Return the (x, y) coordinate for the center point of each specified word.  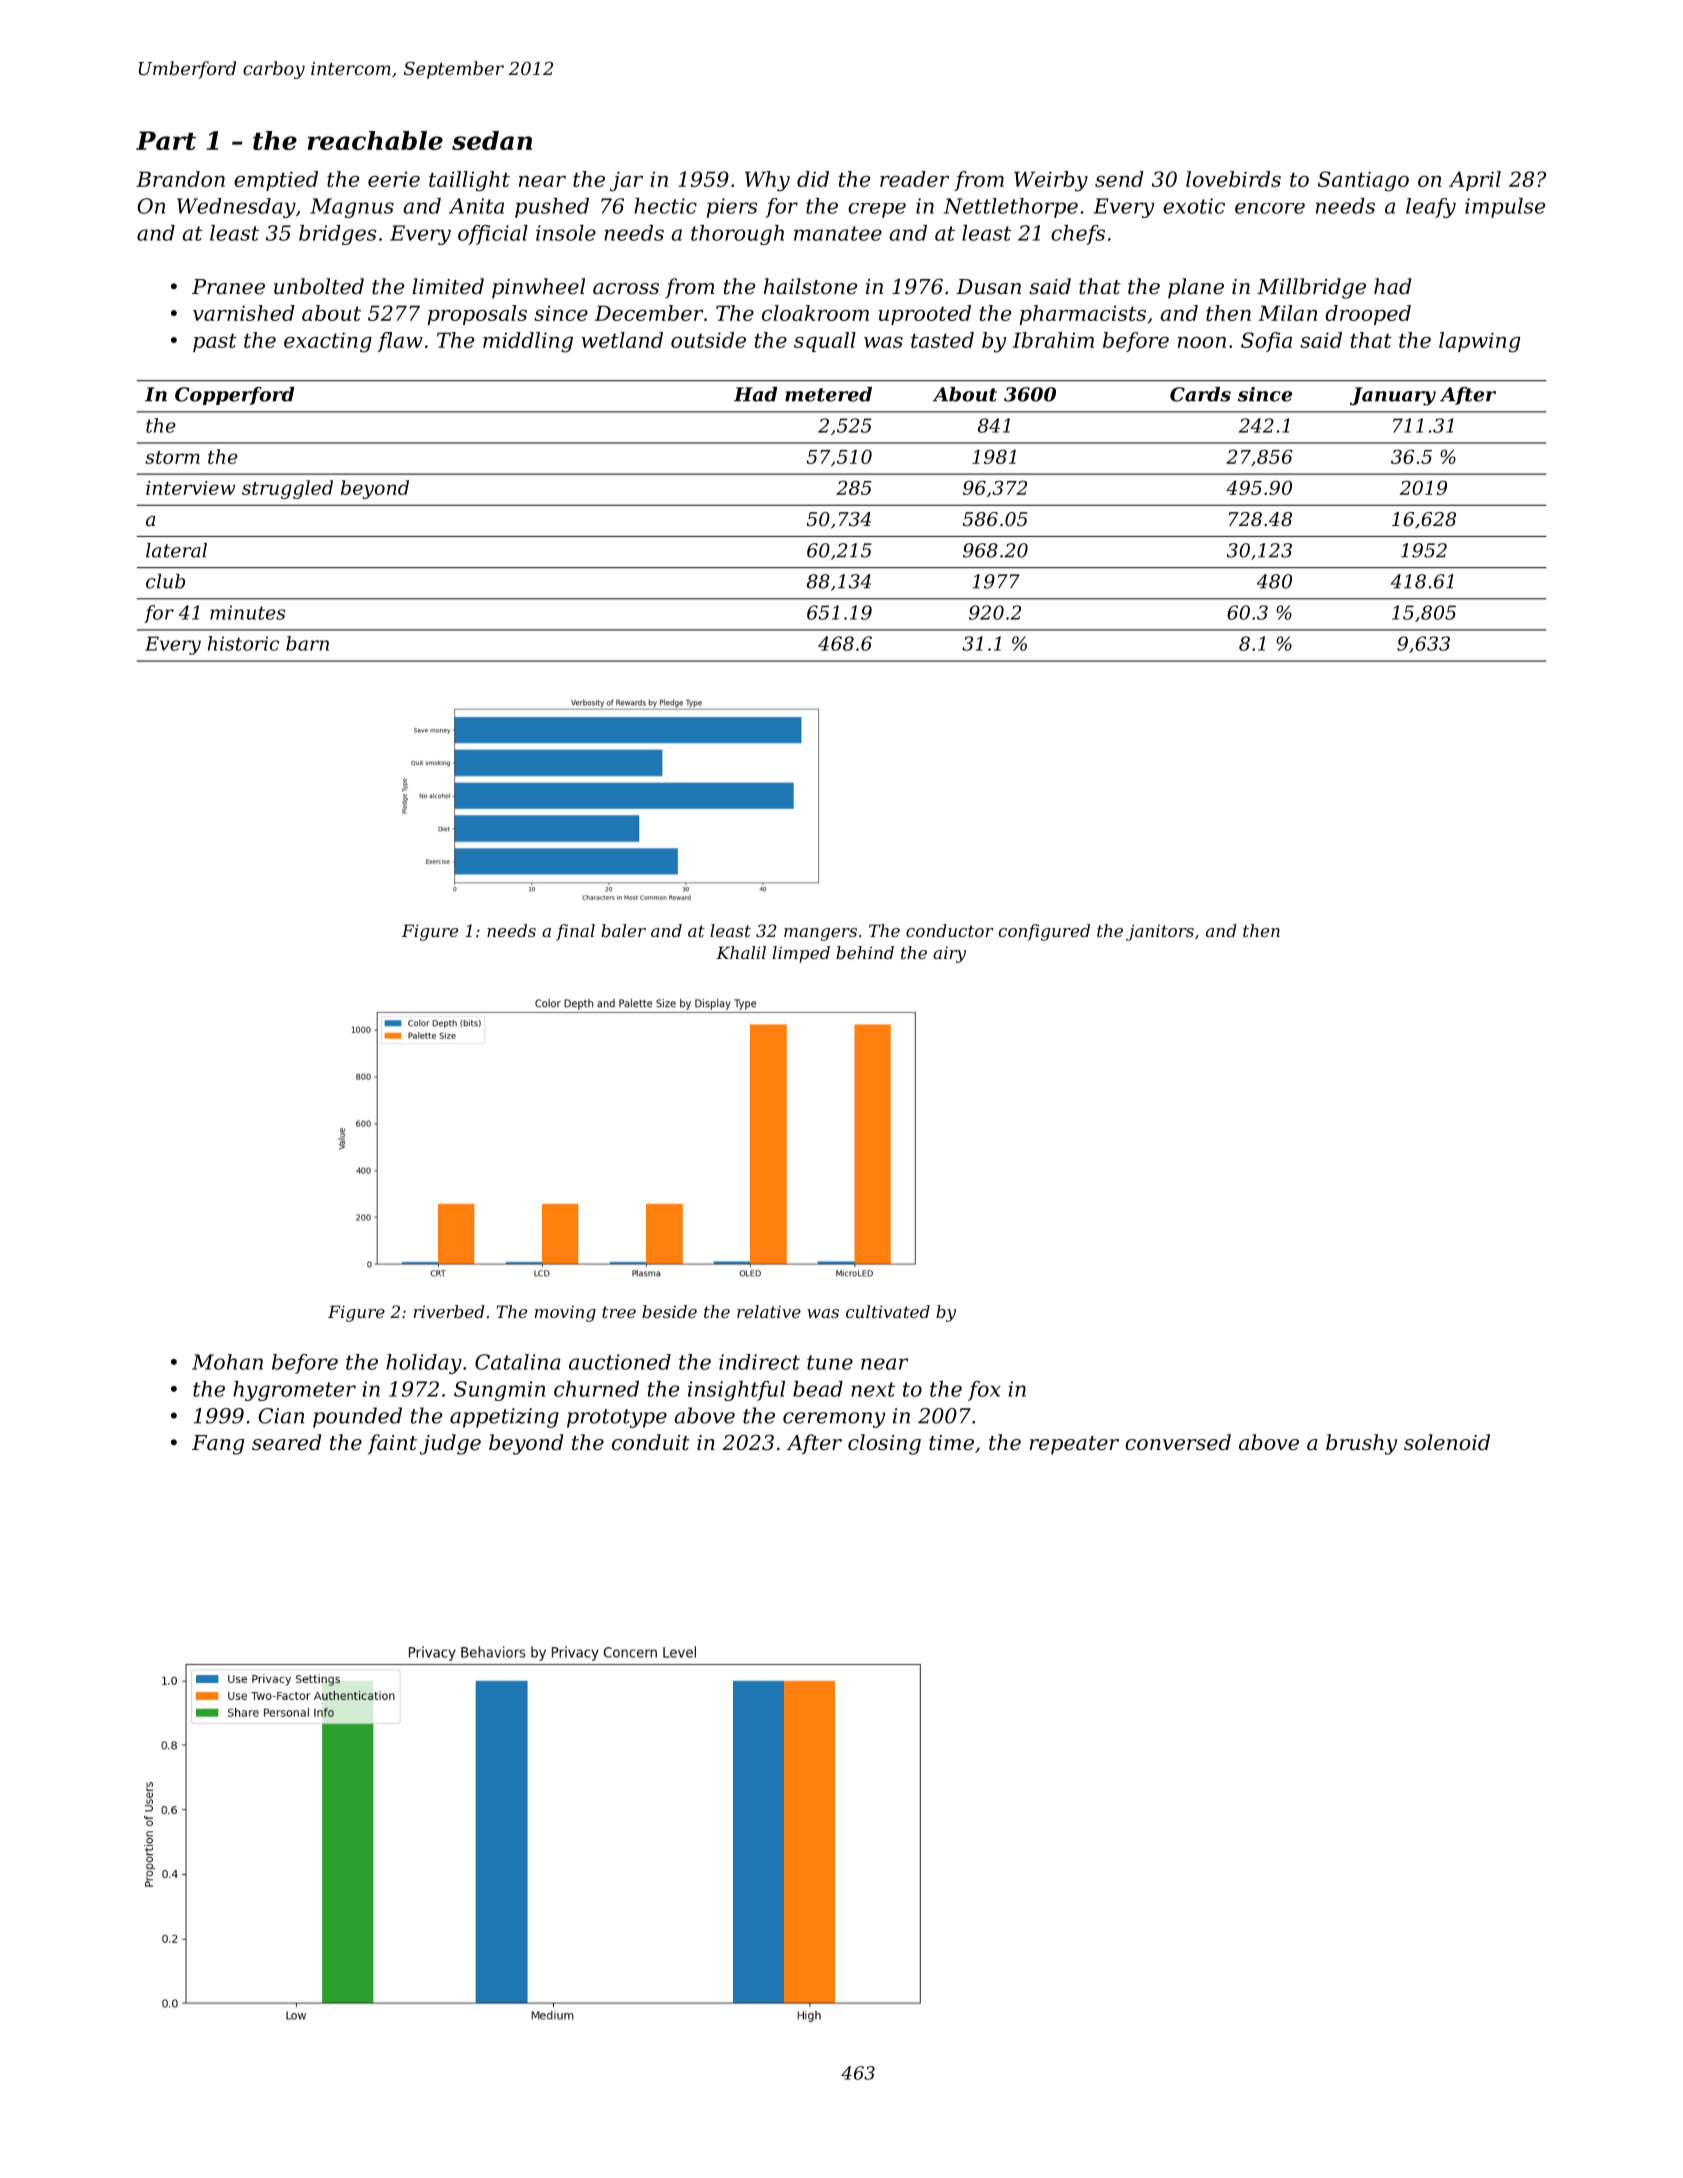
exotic (1194, 206)
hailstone (810, 286)
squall (825, 342)
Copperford (234, 396)
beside (669, 1311)
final (575, 932)
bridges (337, 235)
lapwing (1479, 342)
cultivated (888, 1311)
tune (830, 1362)
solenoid (1447, 1442)
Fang (218, 1445)
